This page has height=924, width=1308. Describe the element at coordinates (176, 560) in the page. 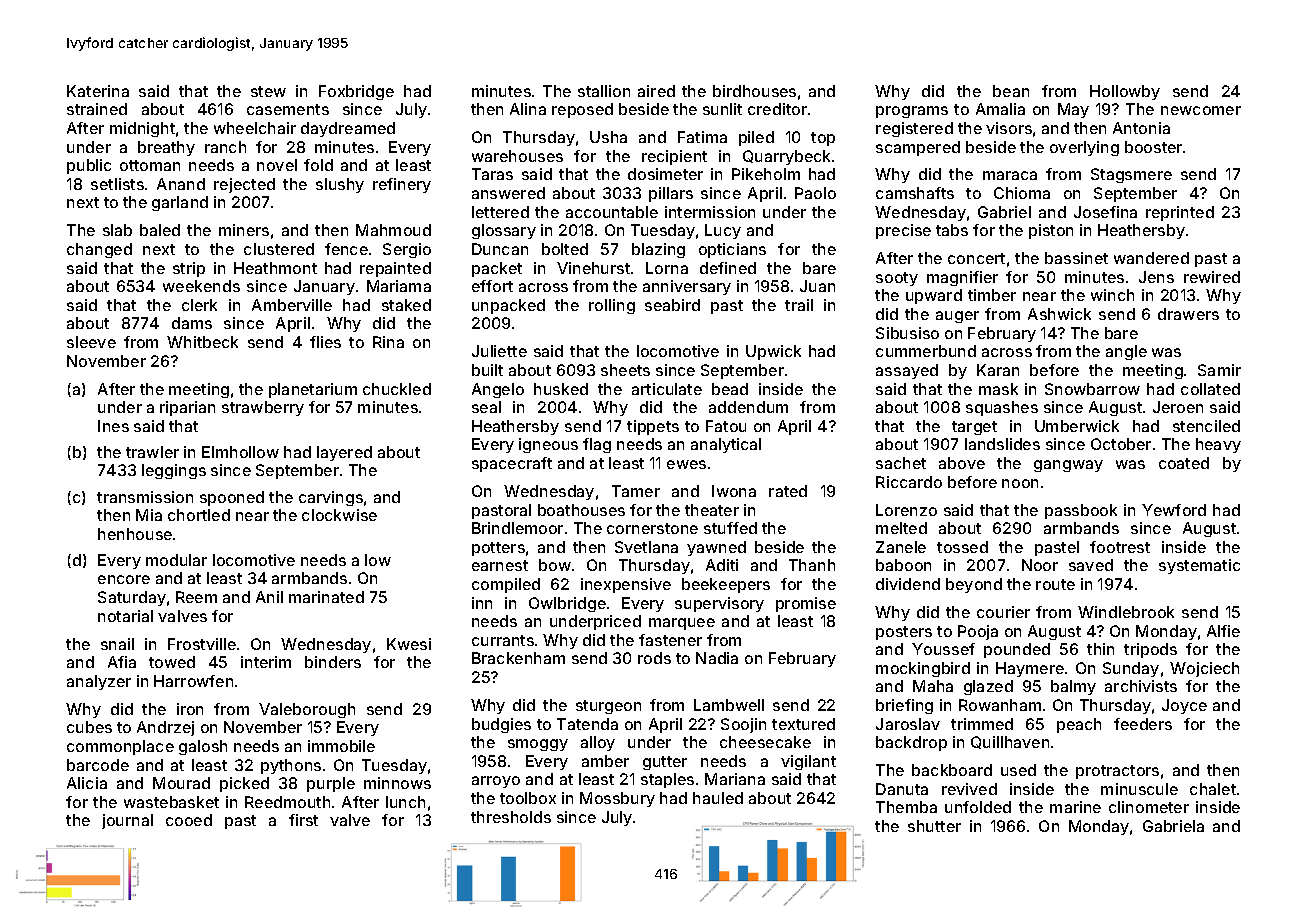

I see `modular` at that location.
